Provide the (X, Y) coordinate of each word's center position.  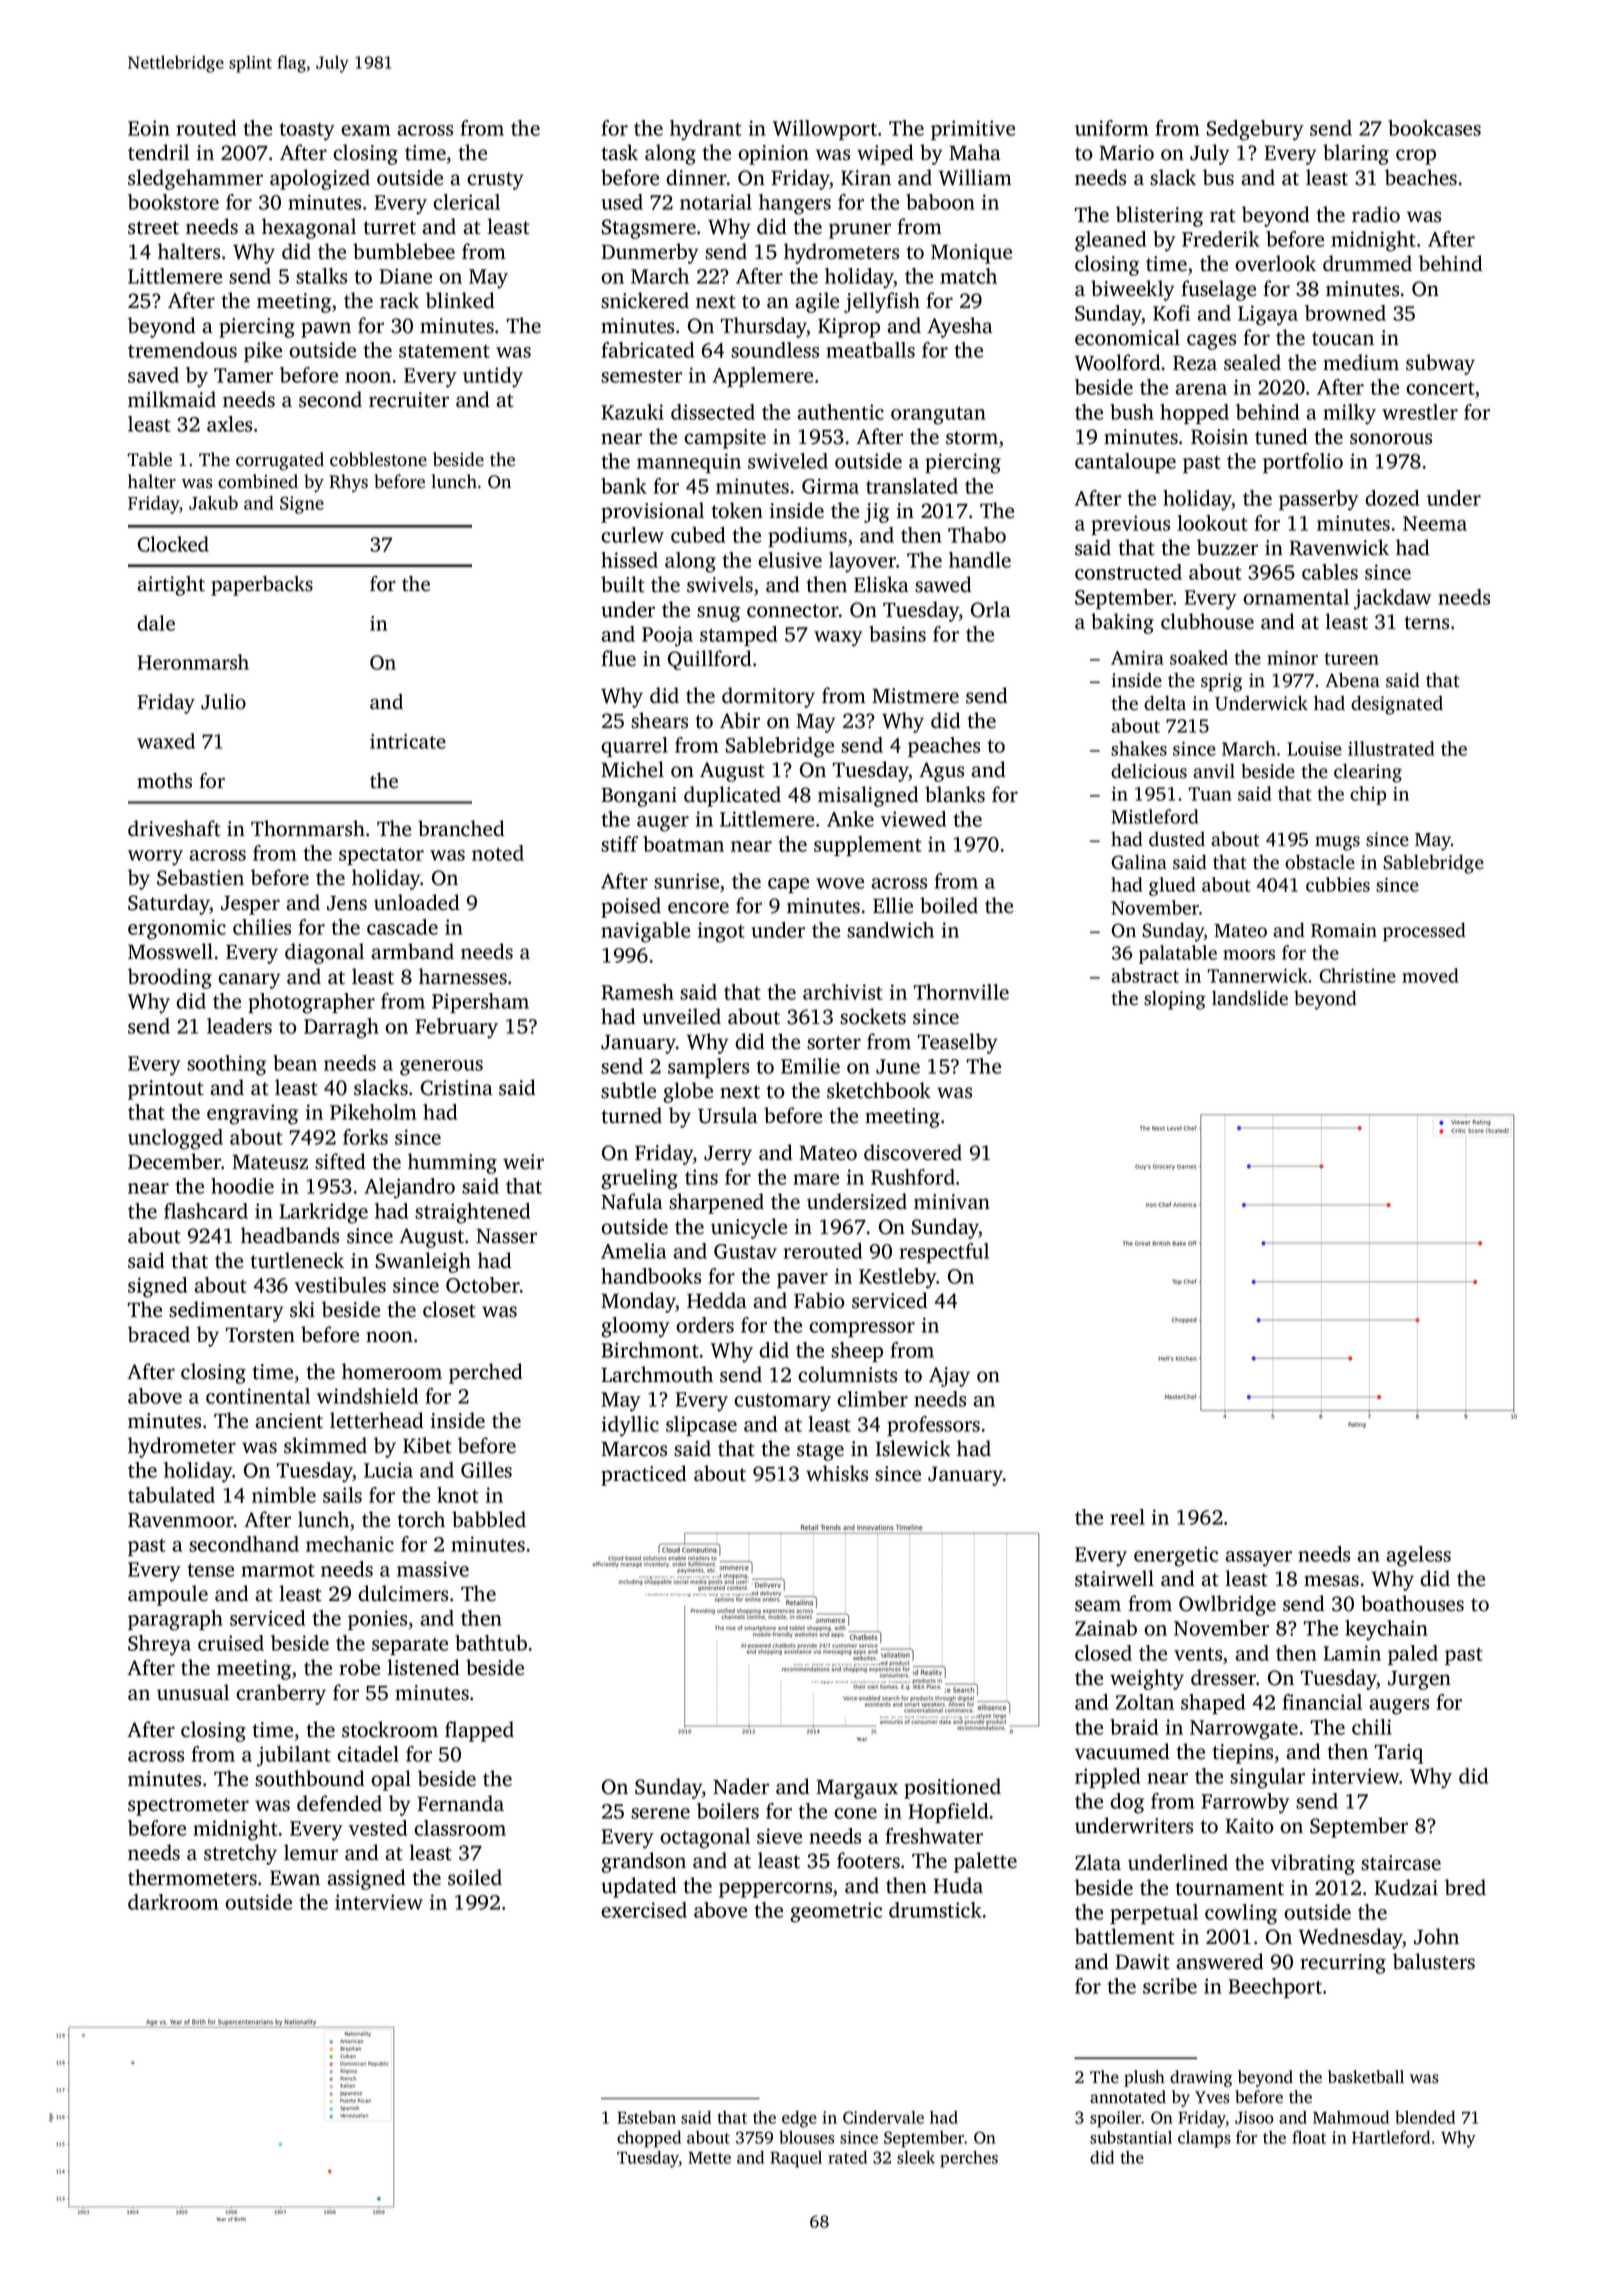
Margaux (857, 1789)
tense (211, 1570)
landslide (1250, 998)
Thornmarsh (308, 828)
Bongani (639, 797)
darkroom (173, 1902)
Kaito (1249, 1826)
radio (1376, 214)
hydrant (706, 130)
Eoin (149, 128)
